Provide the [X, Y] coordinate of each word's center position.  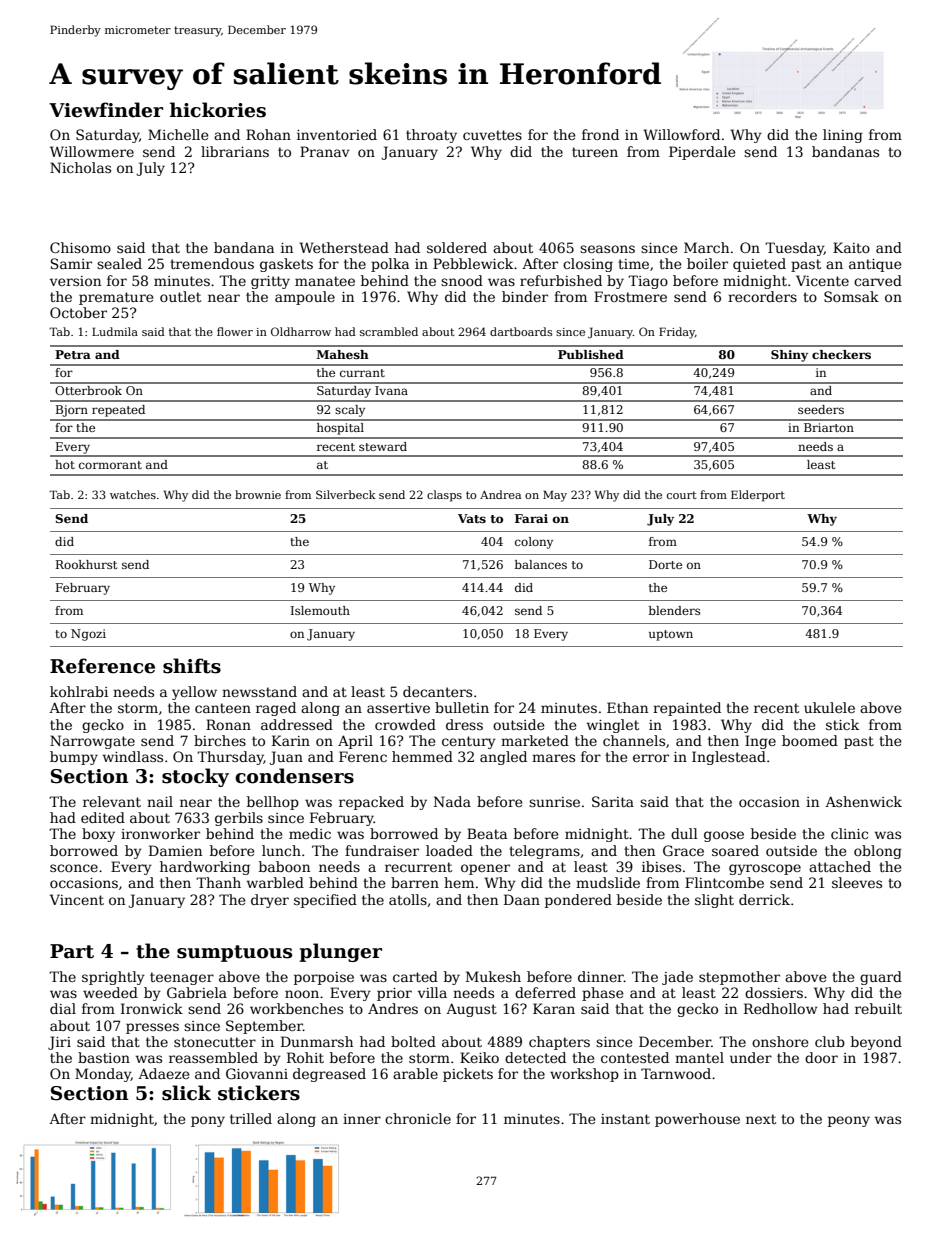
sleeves [857, 882]
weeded [110, 992]
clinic [849, 833]
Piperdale [702, 153]
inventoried [337, 134]
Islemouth [320, 610]
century [469, 742]
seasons [607, 249]
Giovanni [257, 1073]
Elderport [758, 496]
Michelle [178, 134]
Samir [71, 263]
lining [843, 136]
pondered [578, 901]
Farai [531, 518]
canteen [223, 708]
